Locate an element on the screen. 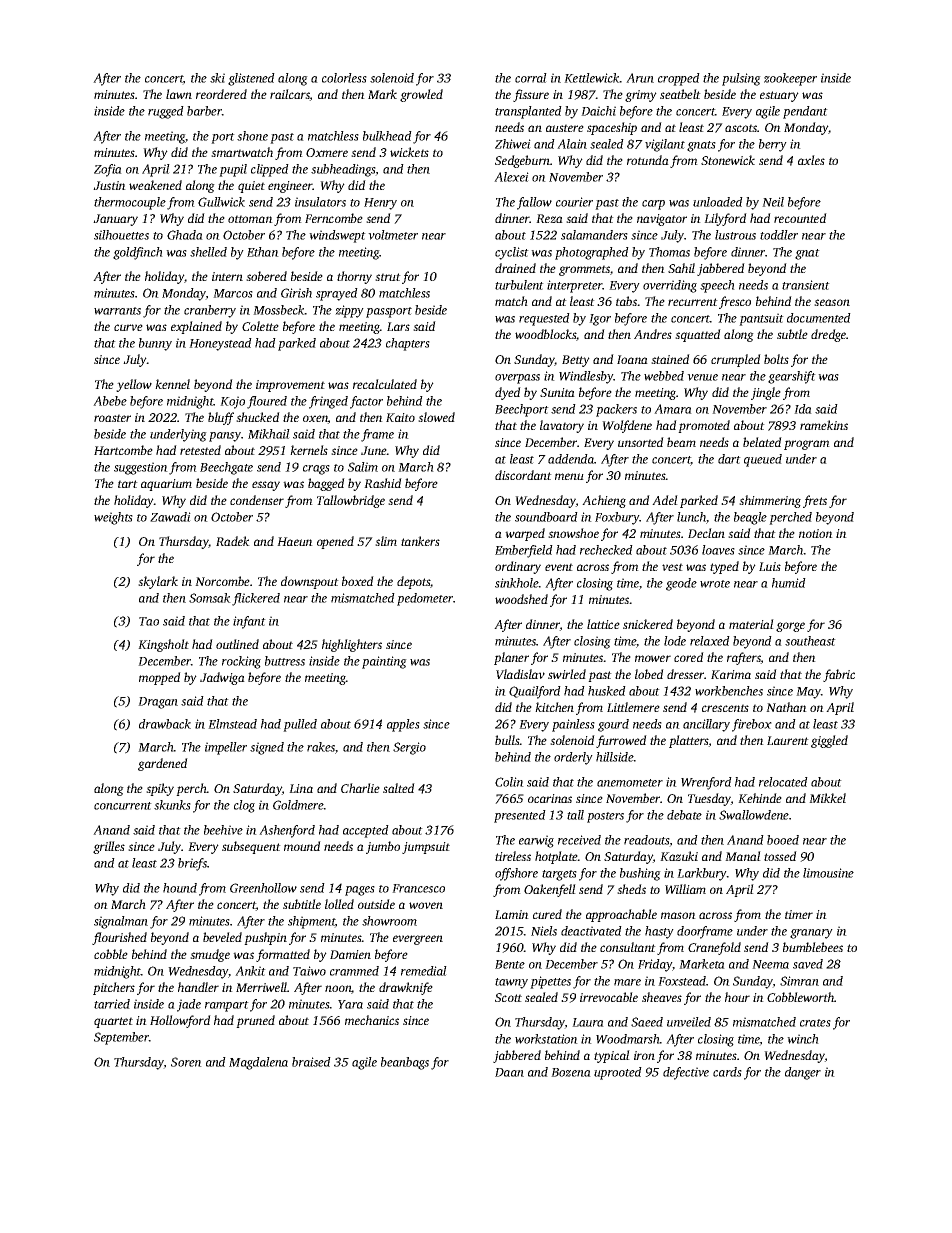 This screenshot has height=1233, width=952. Manal is located at coordinates (743, 856).
